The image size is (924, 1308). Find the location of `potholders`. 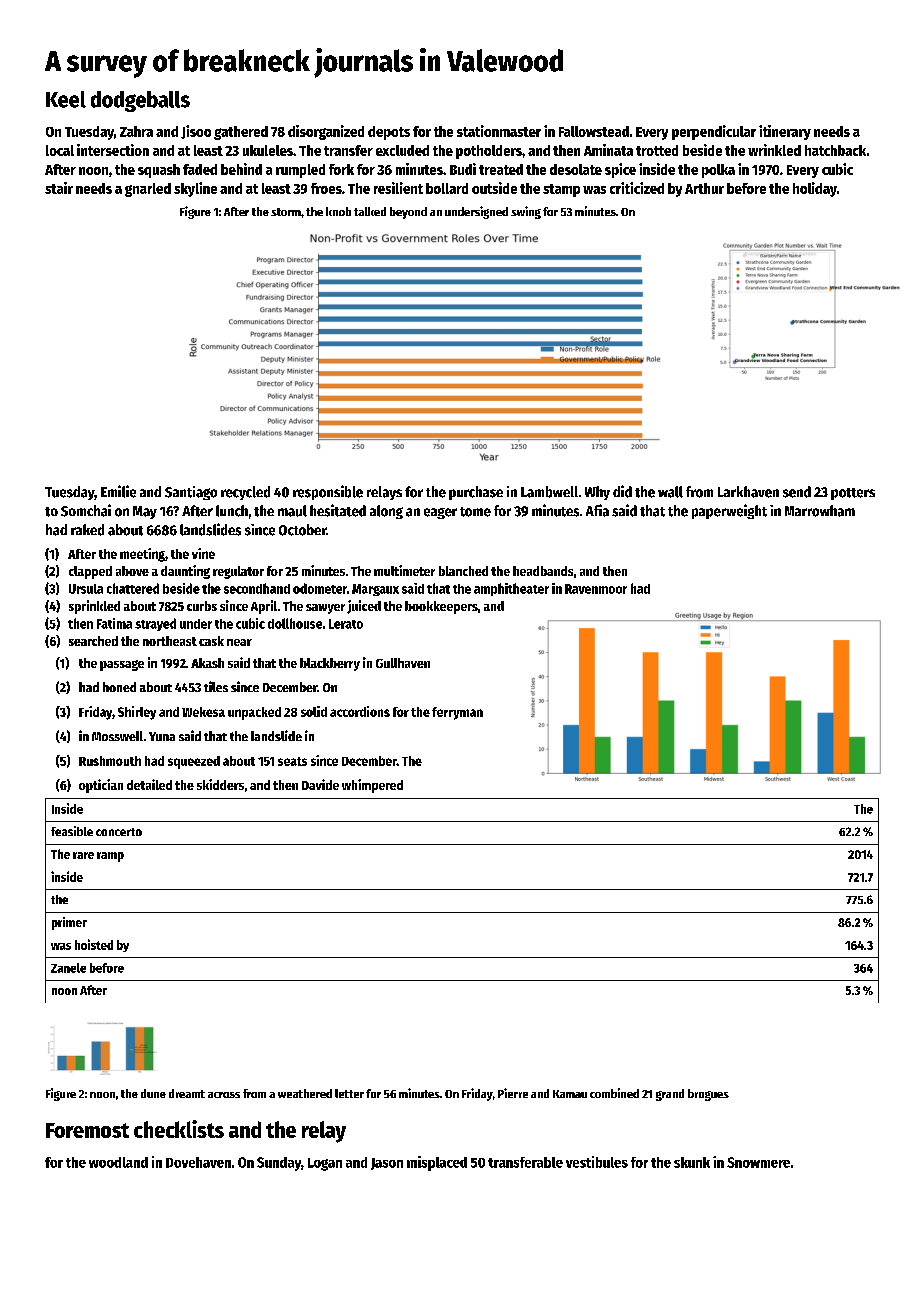

potholders is located at coordinates (489, 152).
